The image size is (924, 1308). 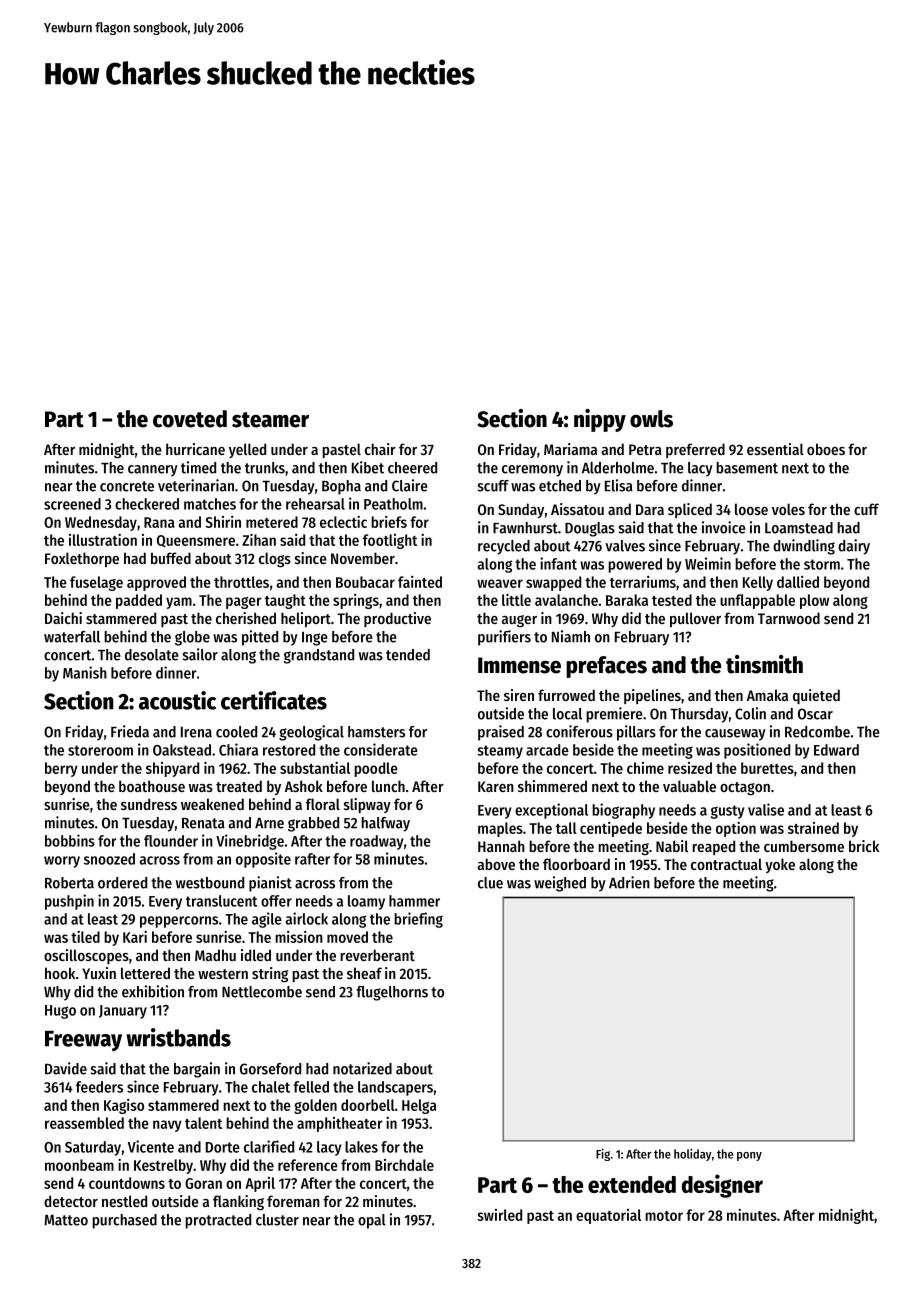 What do you see at coordinates (270, 420) in the image?
I see `steamer` at bounding box center [270, 420].
